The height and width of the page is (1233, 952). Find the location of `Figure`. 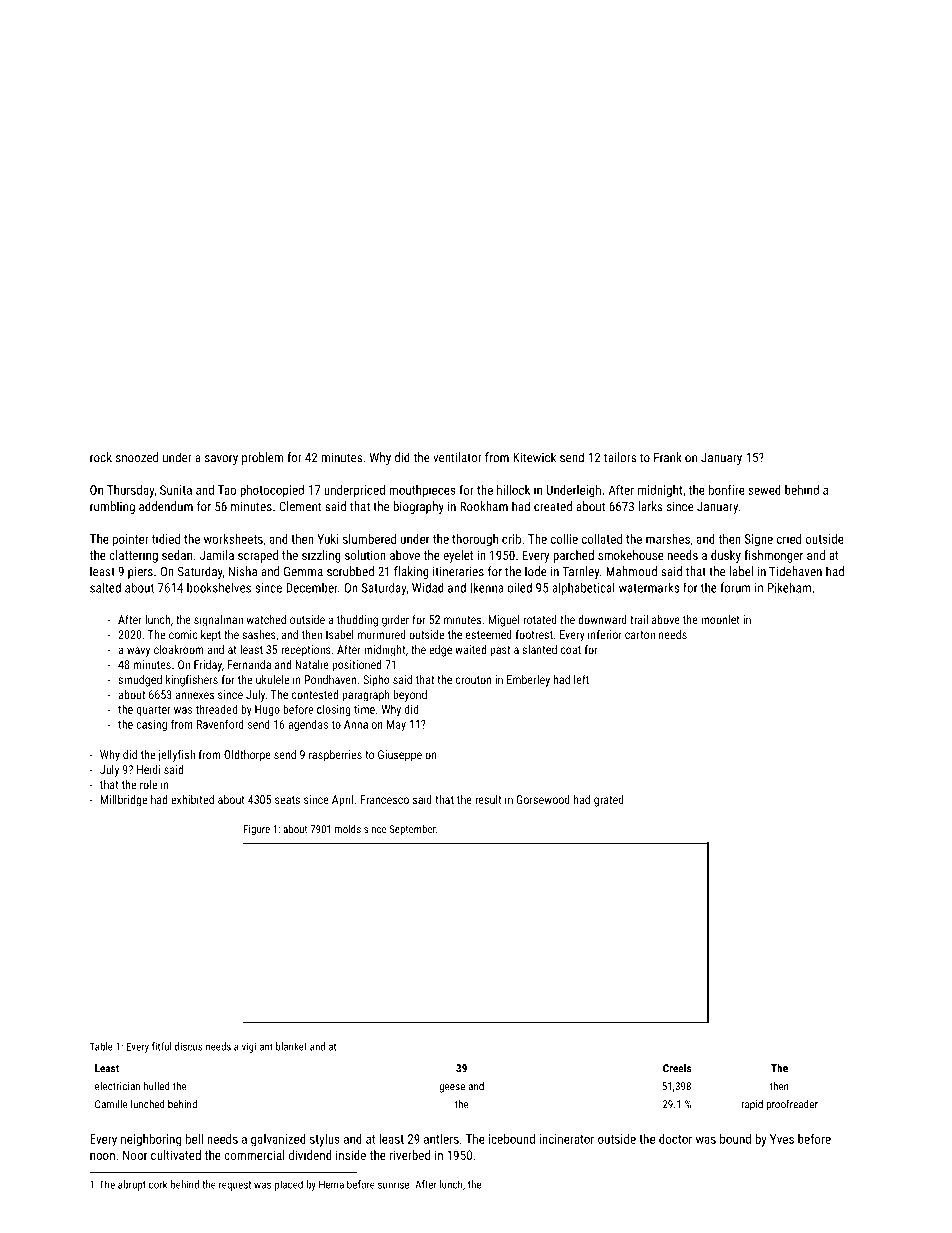

Figure is located at coordinates (257, 830).
